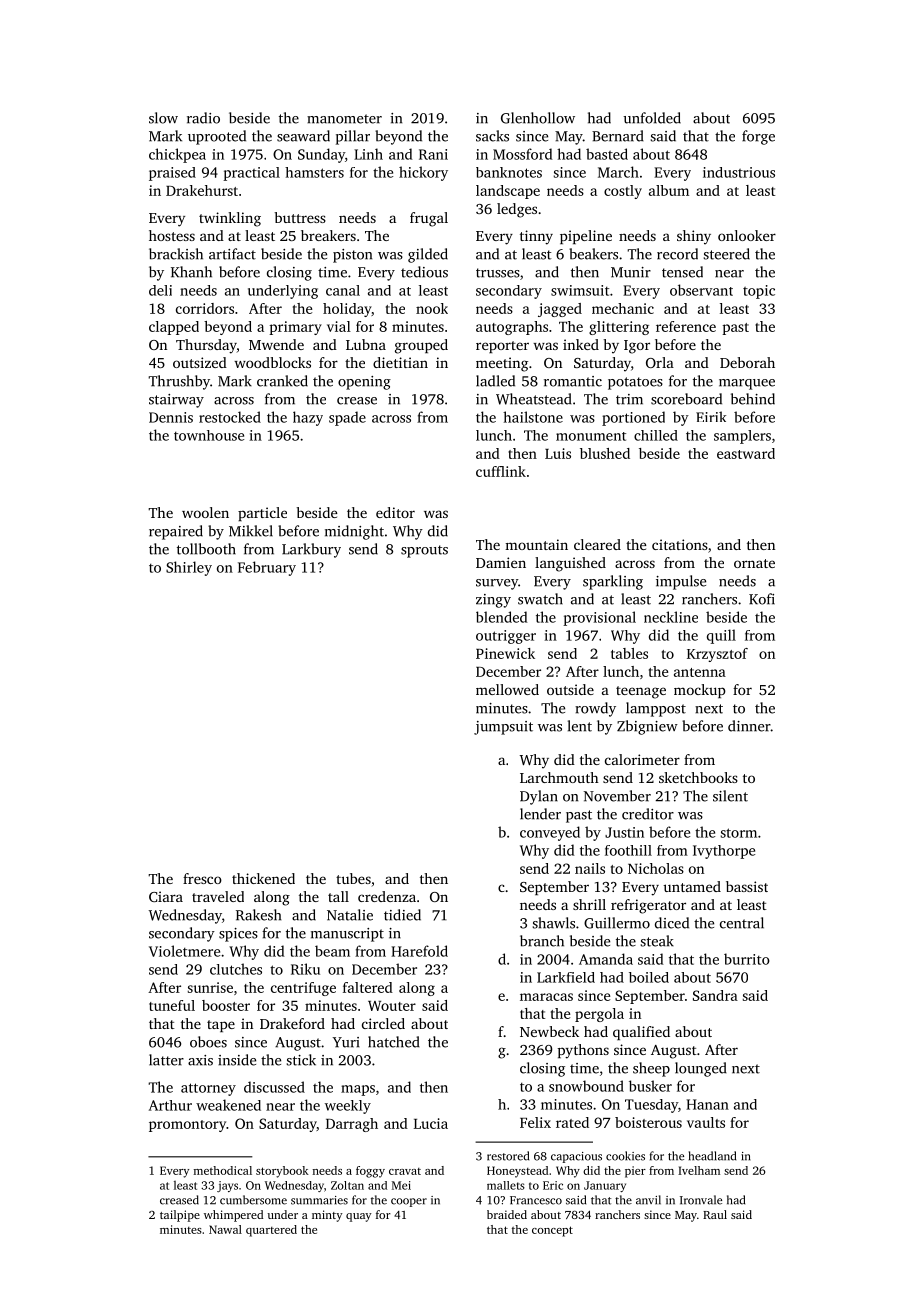  Describe the element at coordinates (538, 118) in the image. I see `Glenhollow` at that location.
